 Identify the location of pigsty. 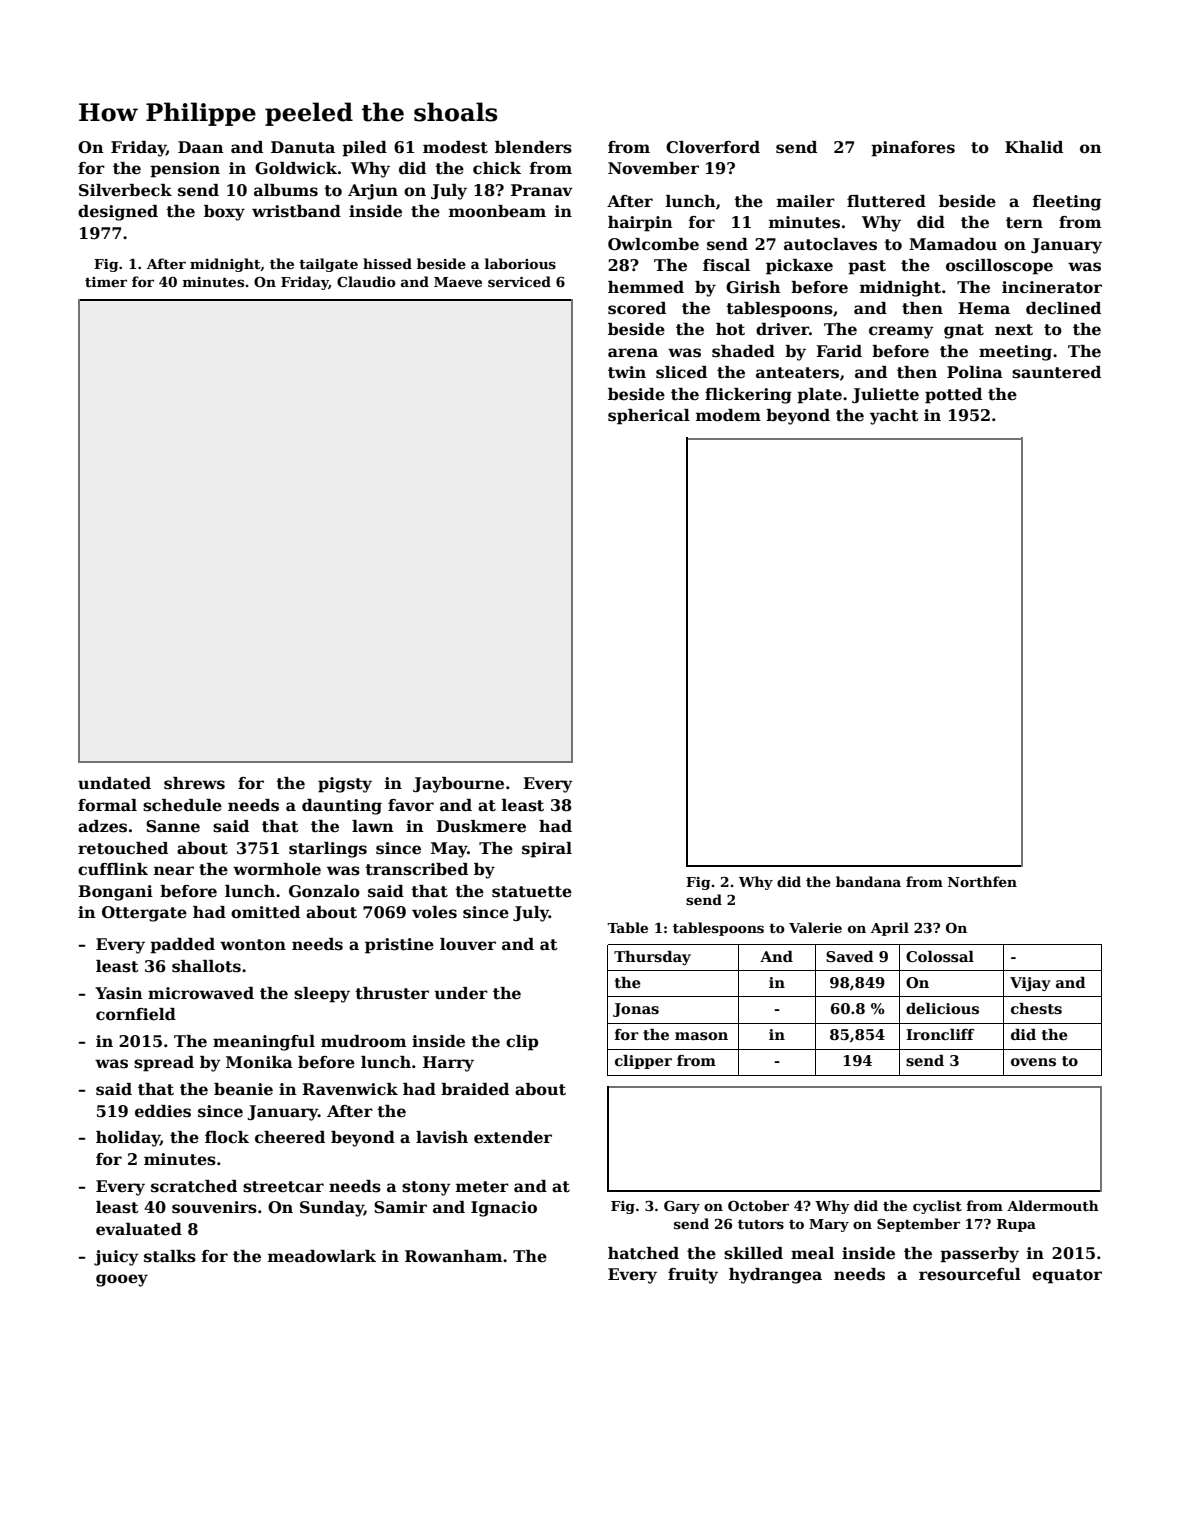
(345, 785).
